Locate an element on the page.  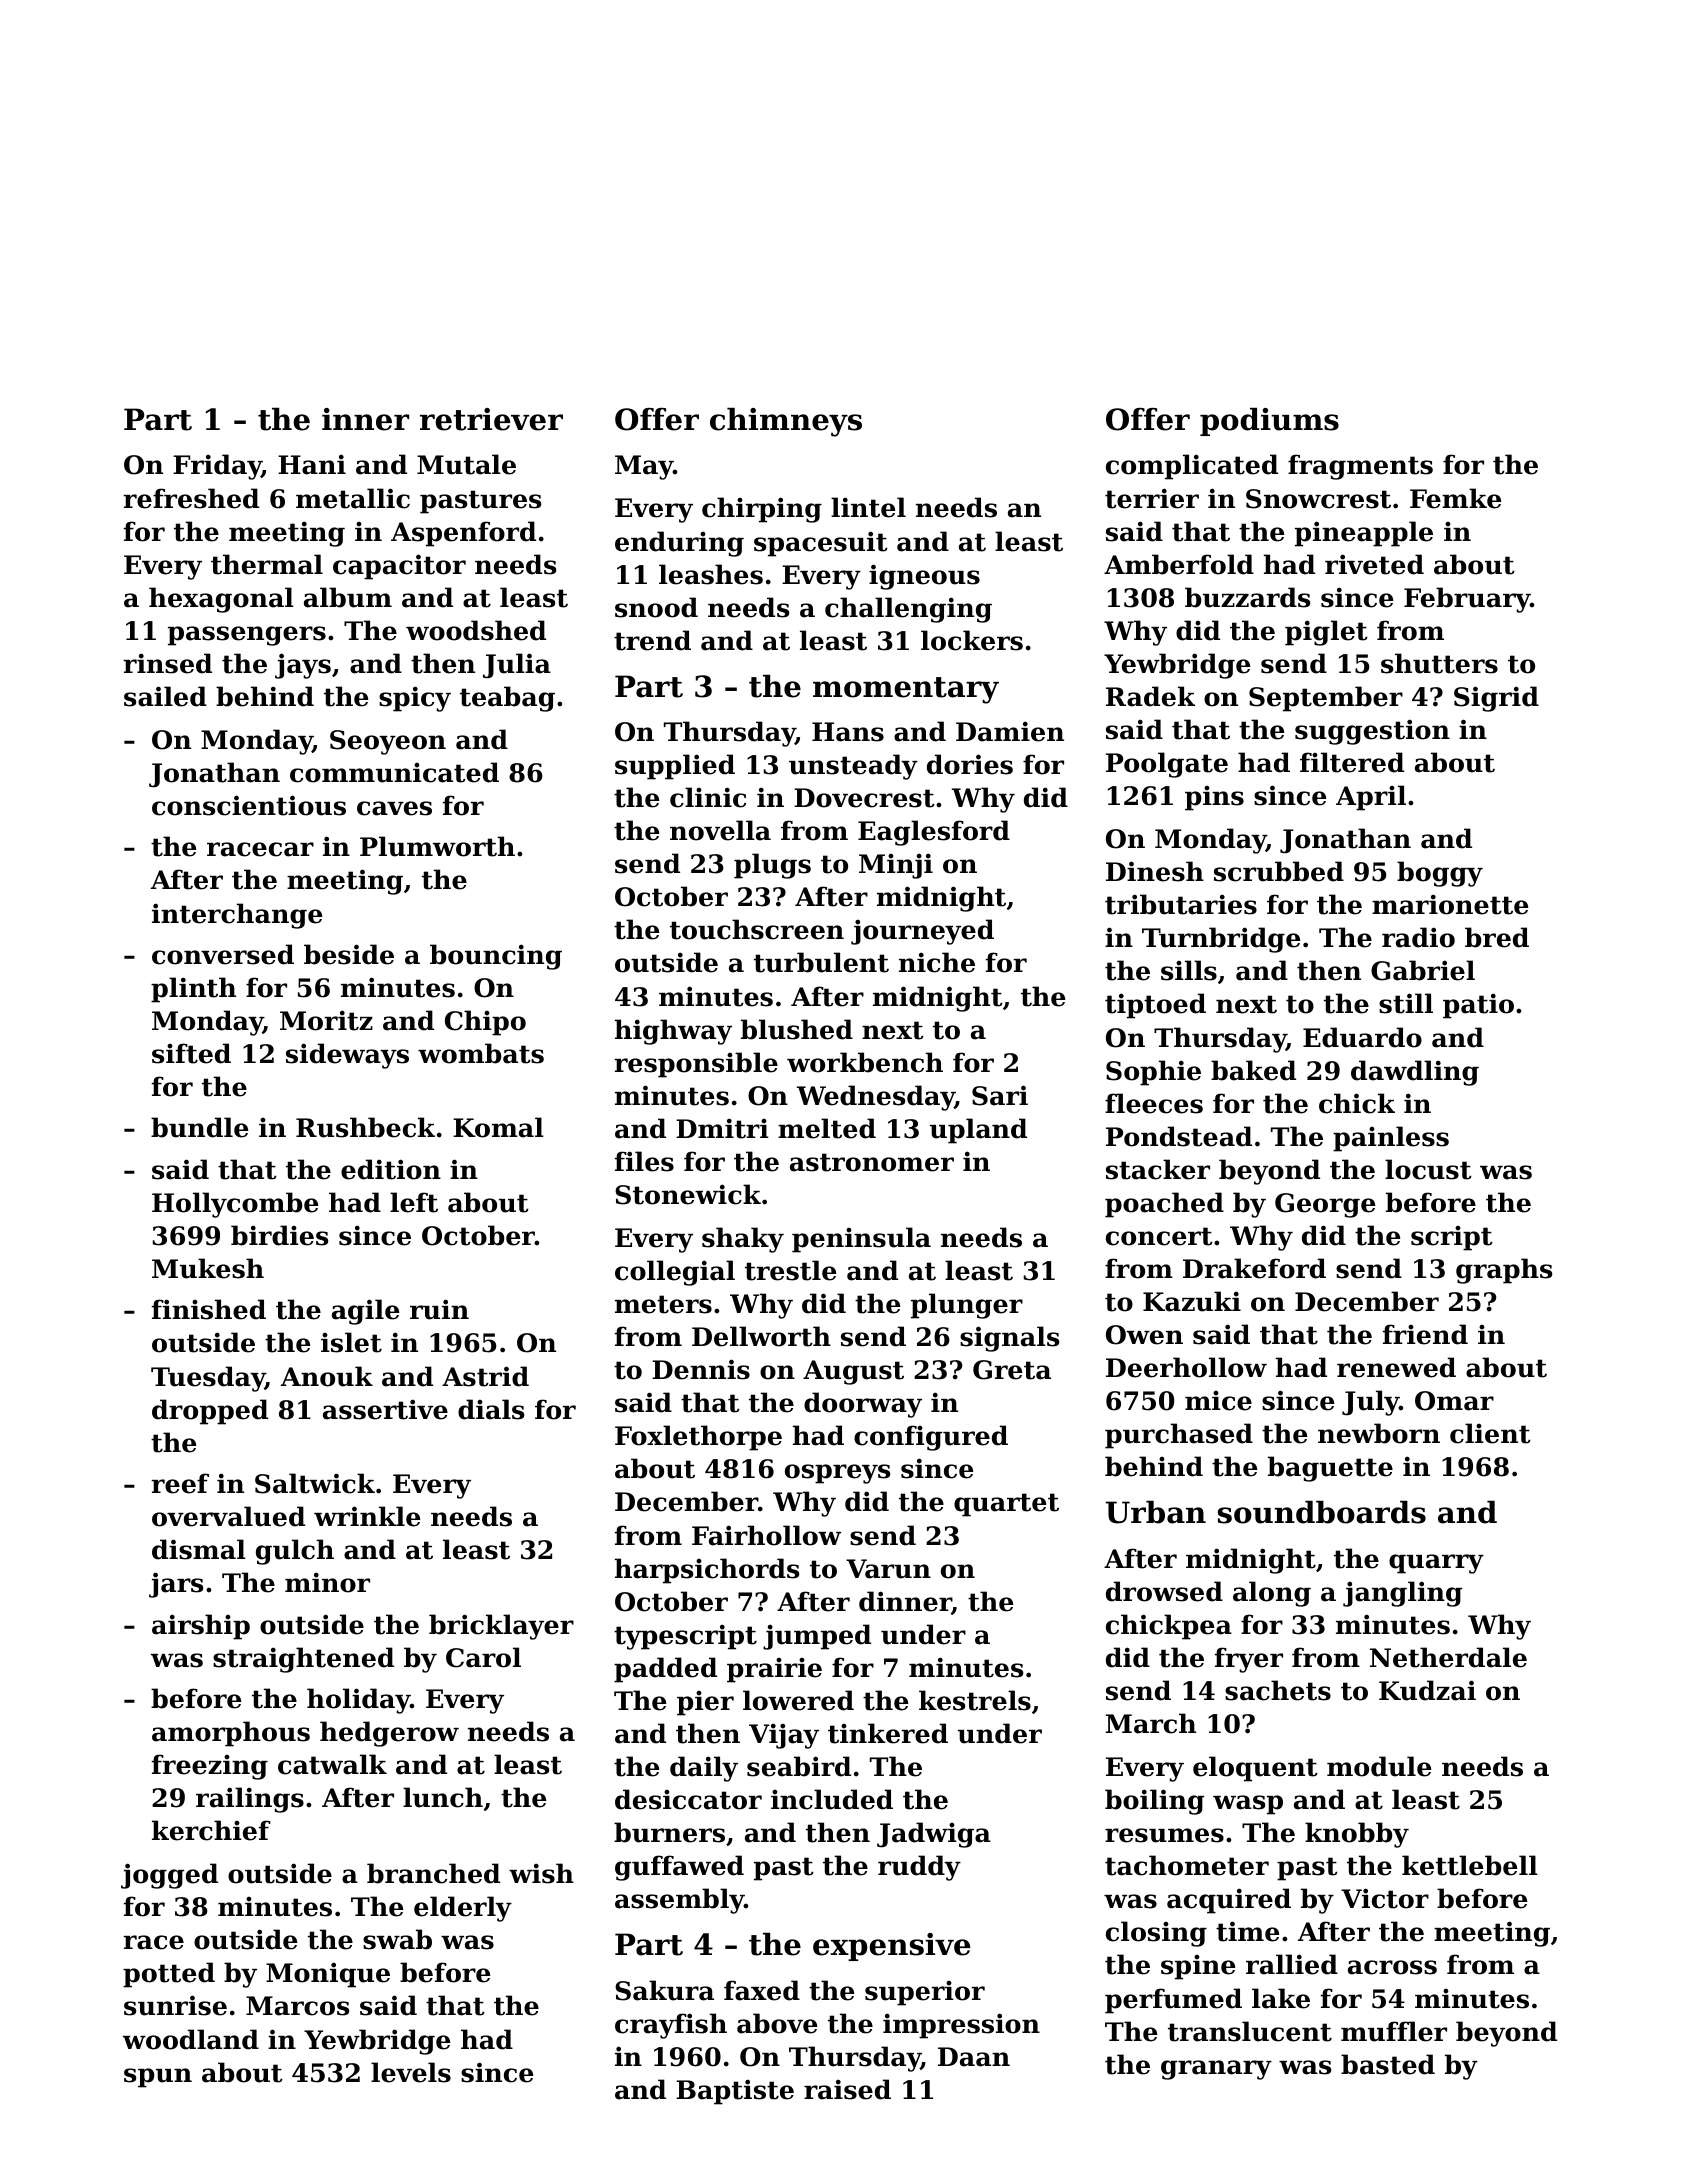
boggy is located at coordinates (1440, 874).
